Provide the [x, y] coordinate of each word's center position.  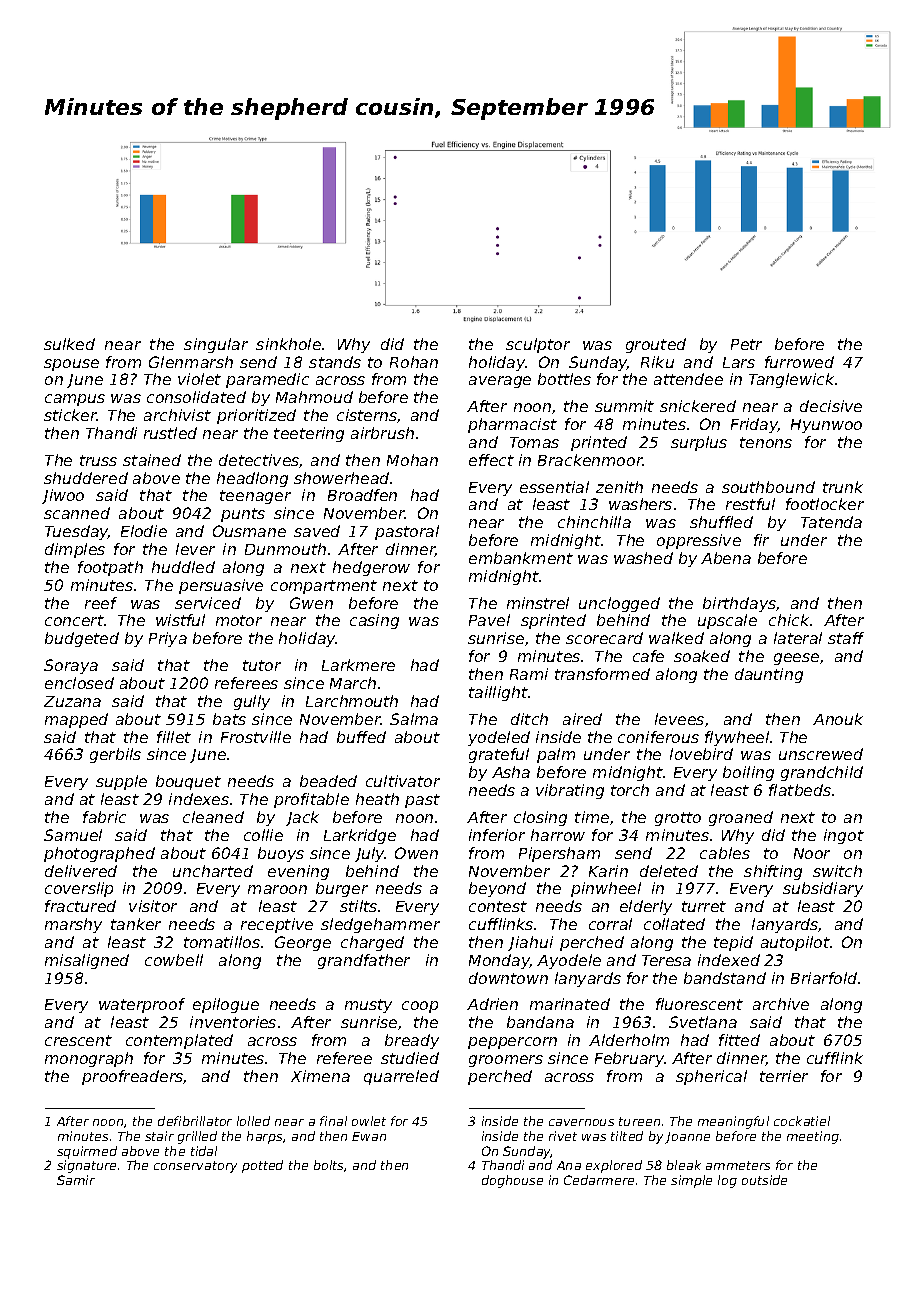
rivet [563, 1136]
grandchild [822, 773]
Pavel [489, 620]
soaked [702, 656]
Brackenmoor [590, 460]
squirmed [87, 1152]
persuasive [221, 586]
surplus [699, 443]
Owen [416, 853]
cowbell [174, 960]
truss [98, 460]
